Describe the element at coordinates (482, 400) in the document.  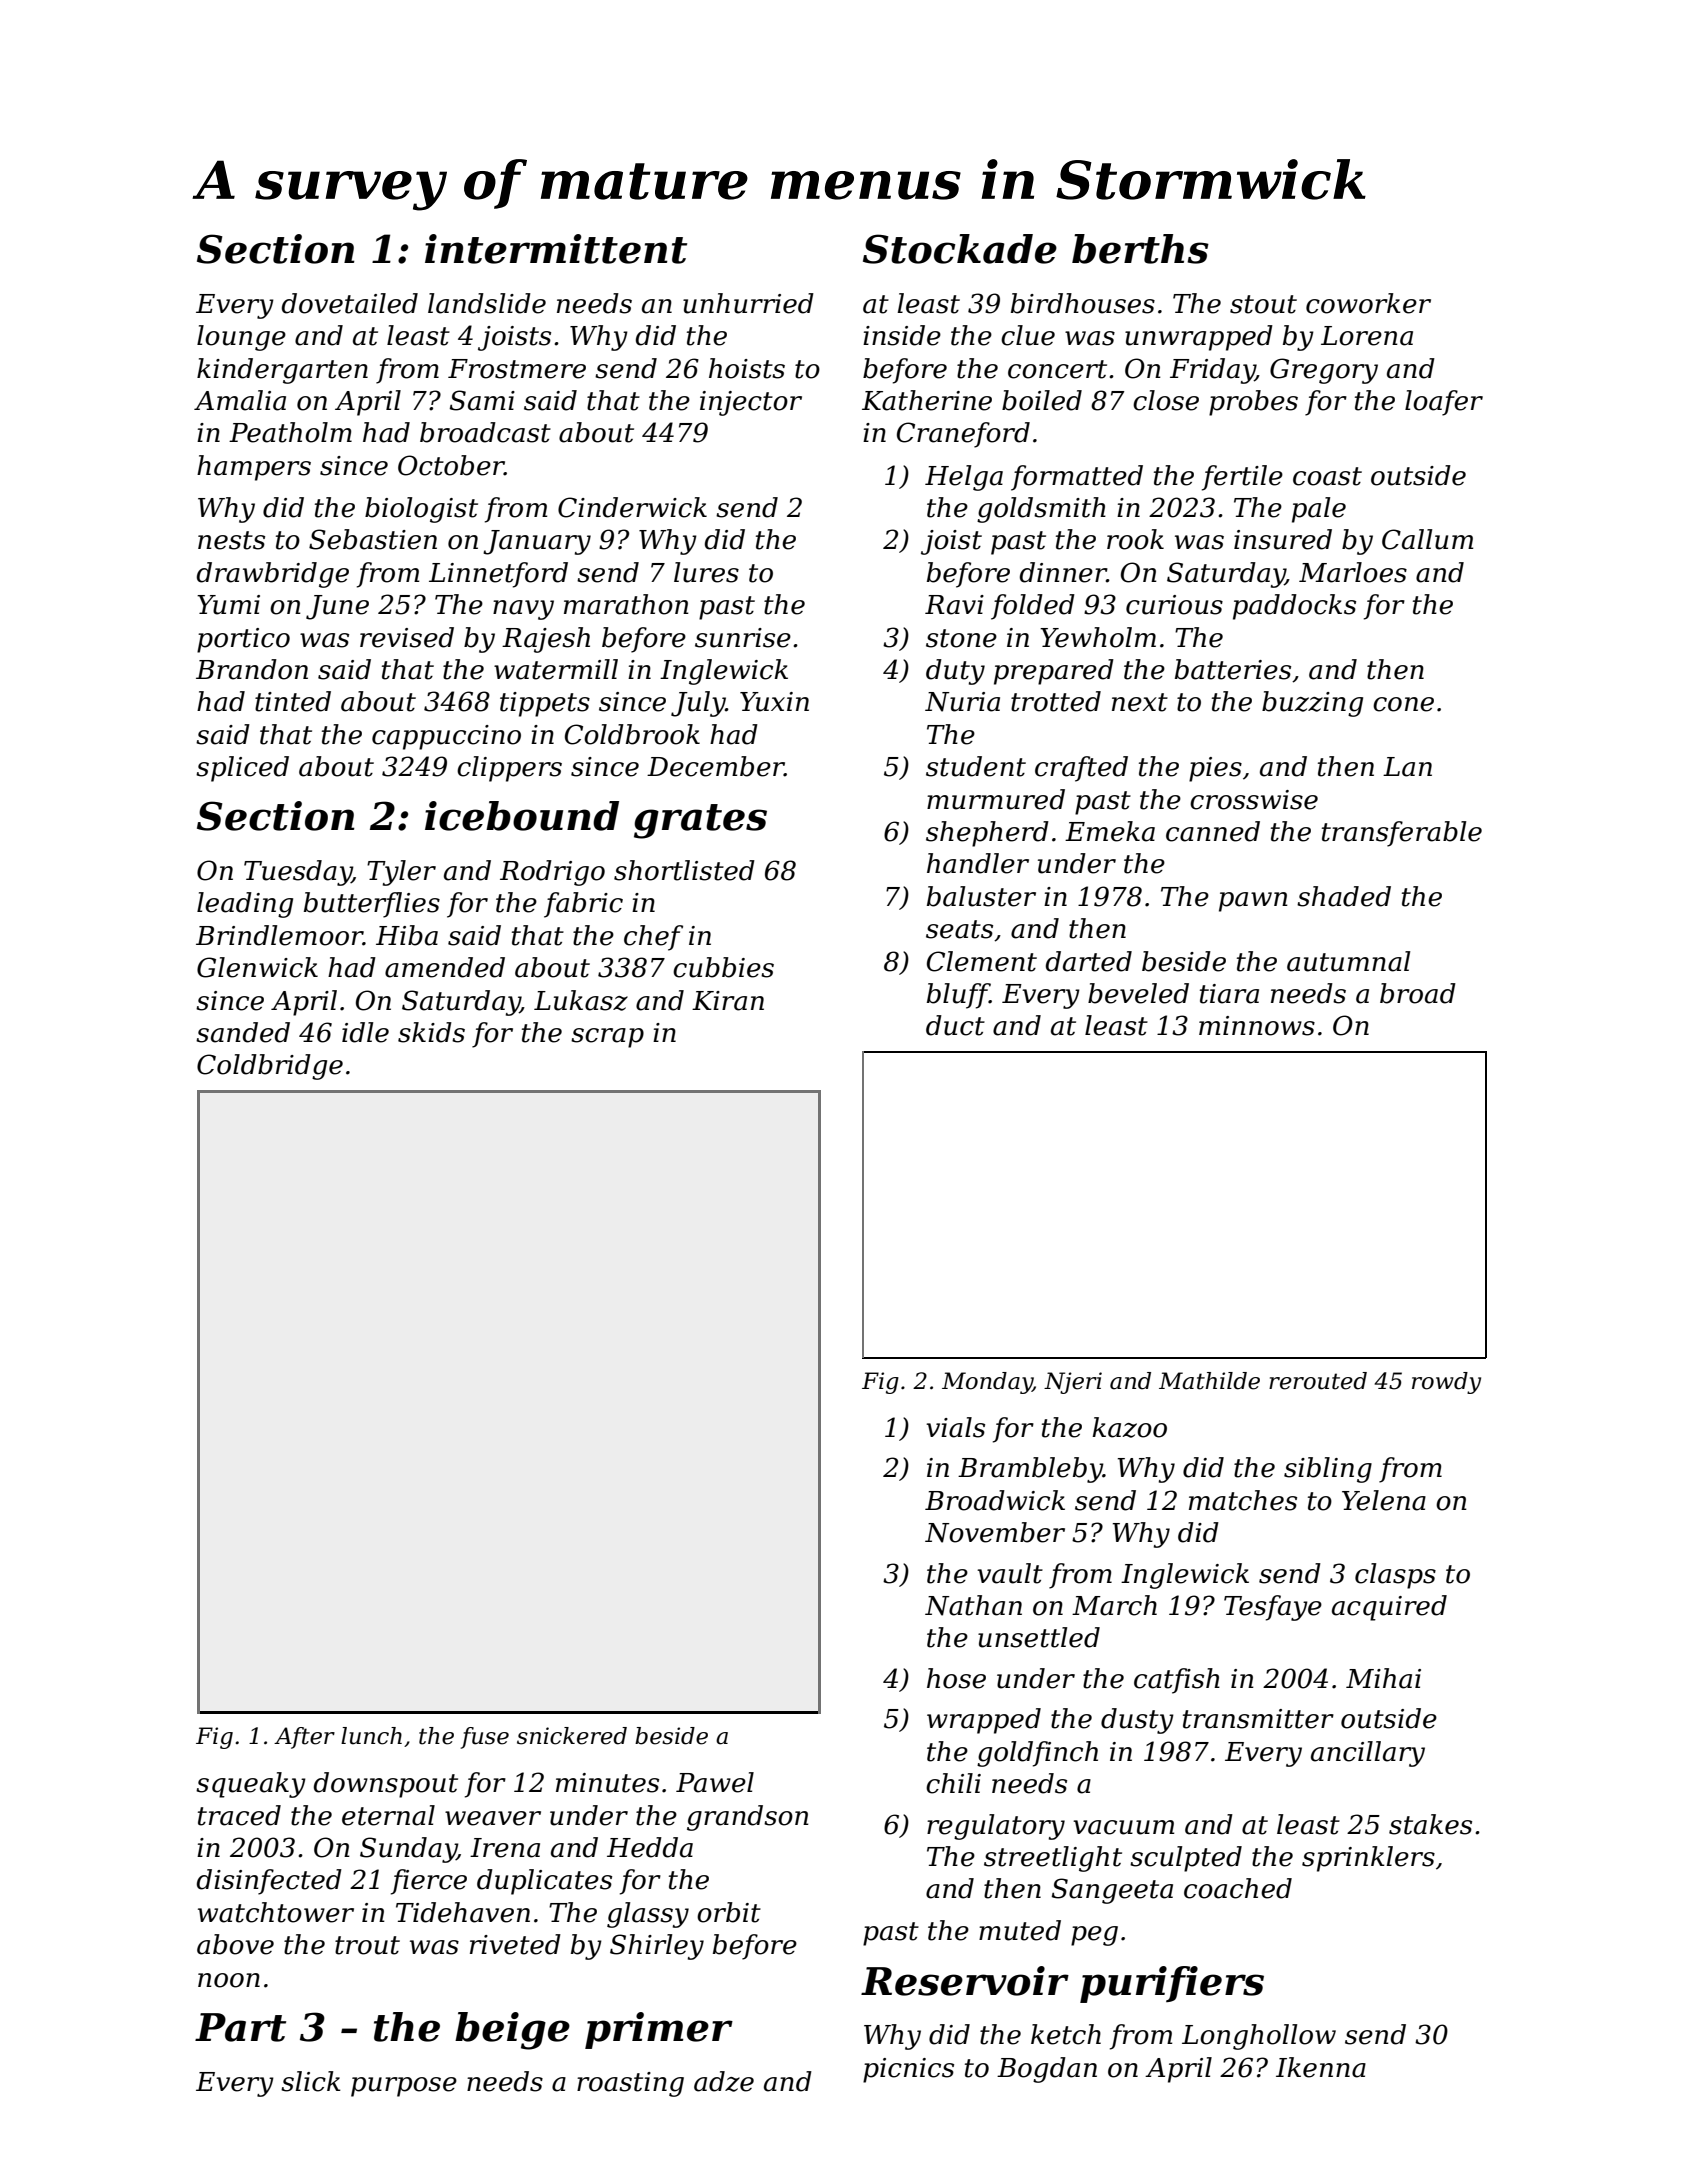
I see `Sami` at that location.
